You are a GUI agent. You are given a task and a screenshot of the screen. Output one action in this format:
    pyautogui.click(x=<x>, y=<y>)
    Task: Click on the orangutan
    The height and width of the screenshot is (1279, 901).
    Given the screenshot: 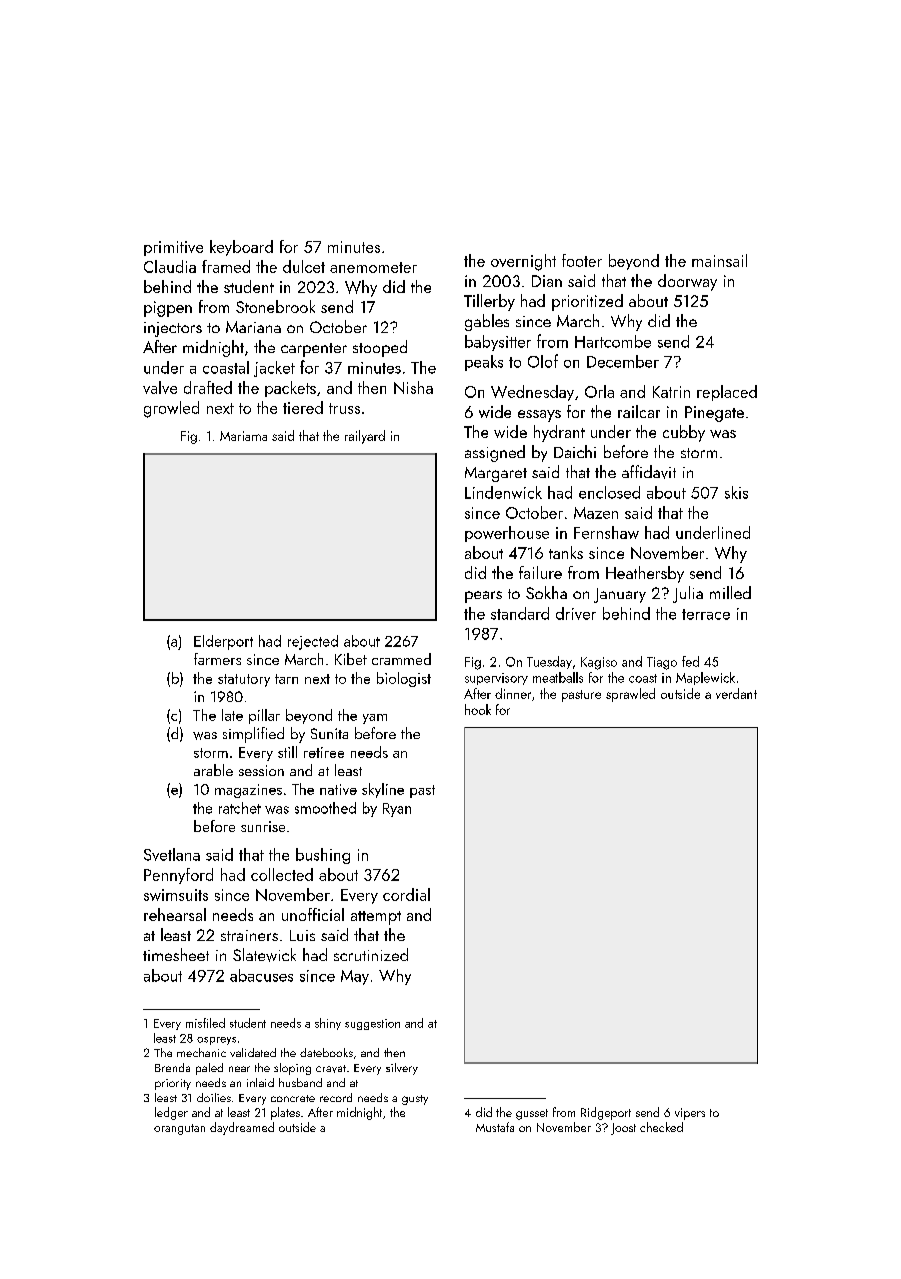 What is the action you would take?
    pyautogui.click(x=179, y=1129)
